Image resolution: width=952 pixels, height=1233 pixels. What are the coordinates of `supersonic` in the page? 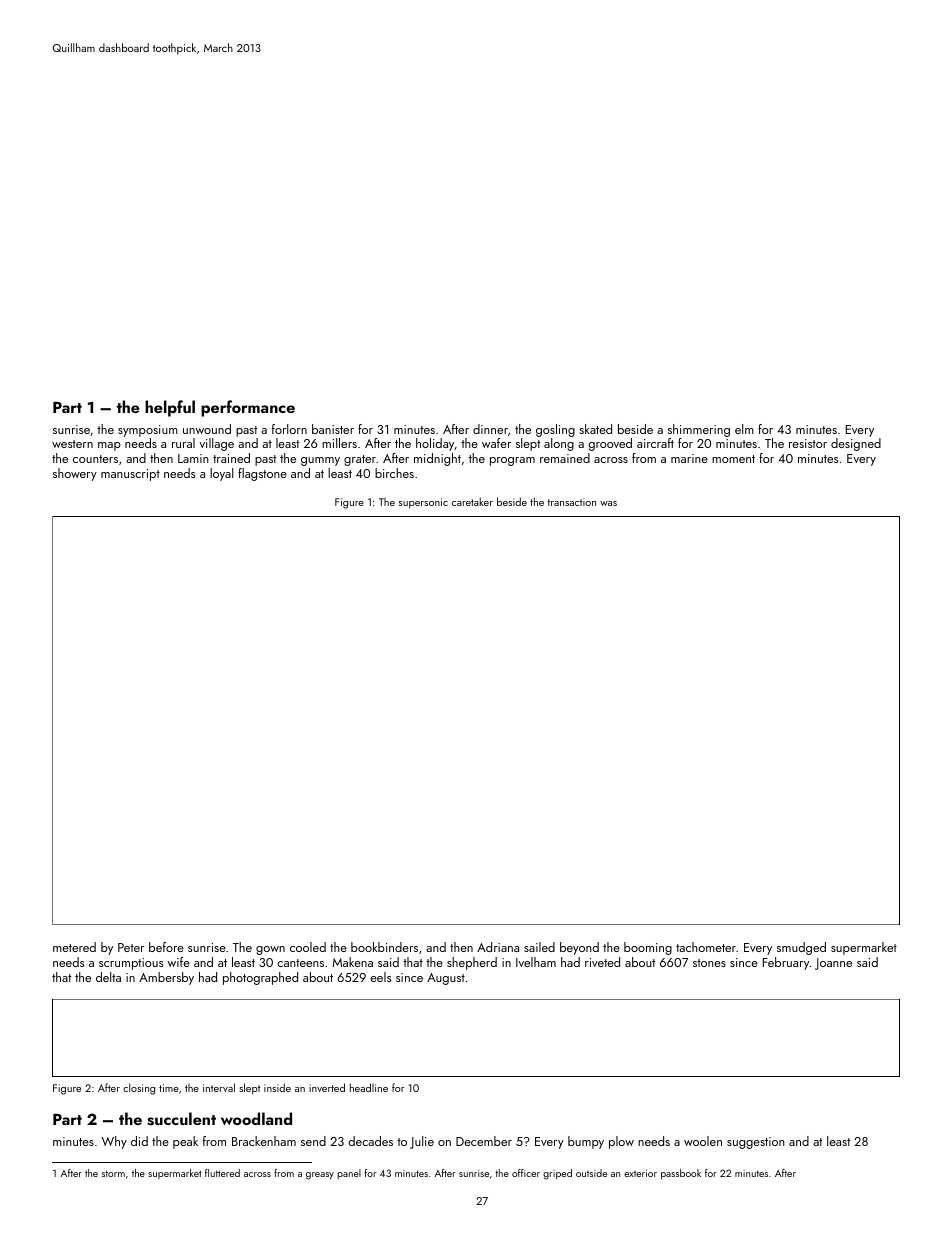 It's located at (423, 503).
